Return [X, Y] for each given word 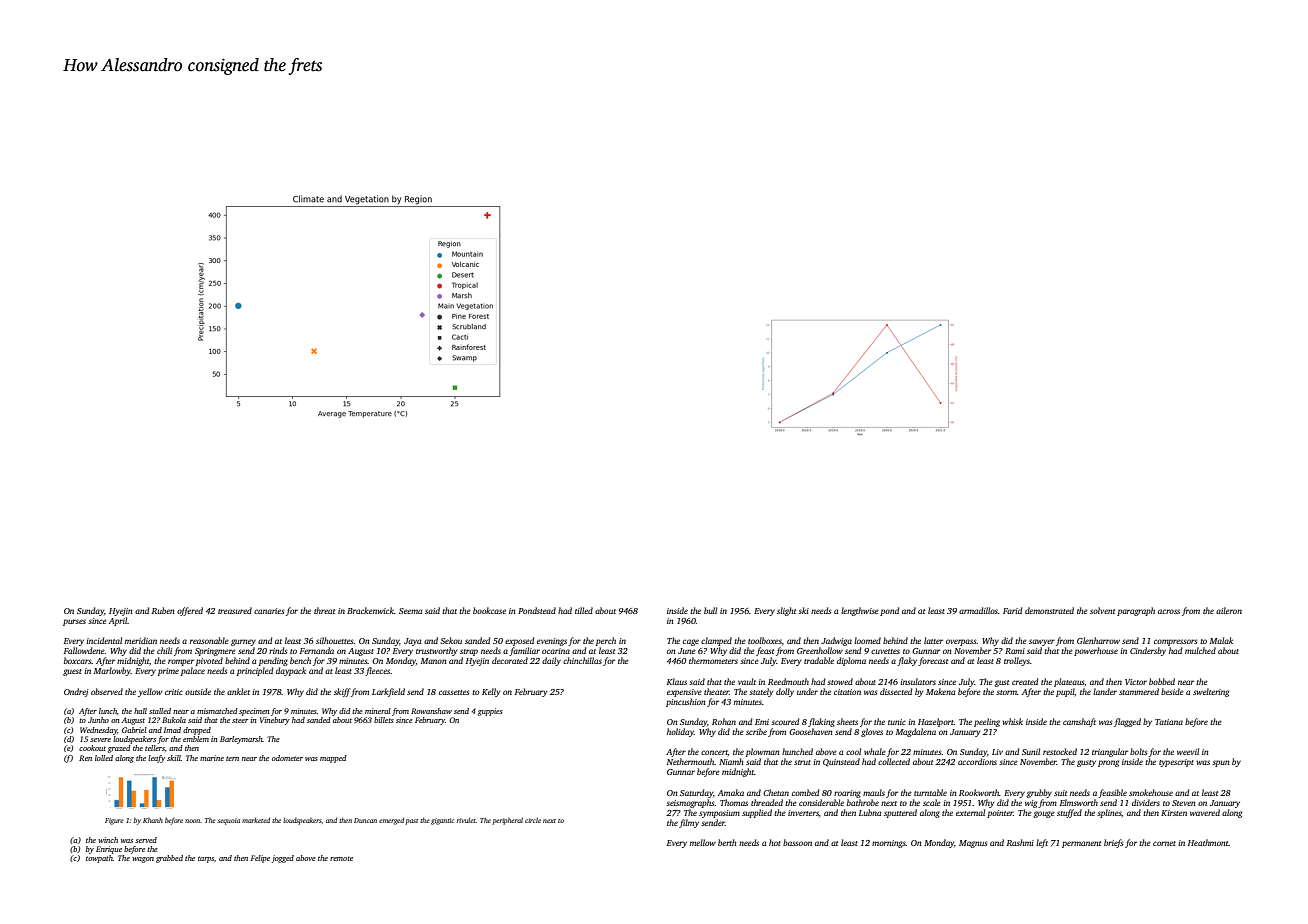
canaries [269, 611]
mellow [703, 842]
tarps [206, 859]
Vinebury [275, 721]
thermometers [713, 660]
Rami [1015, 651]
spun [1221, 763]
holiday [680, 732]
